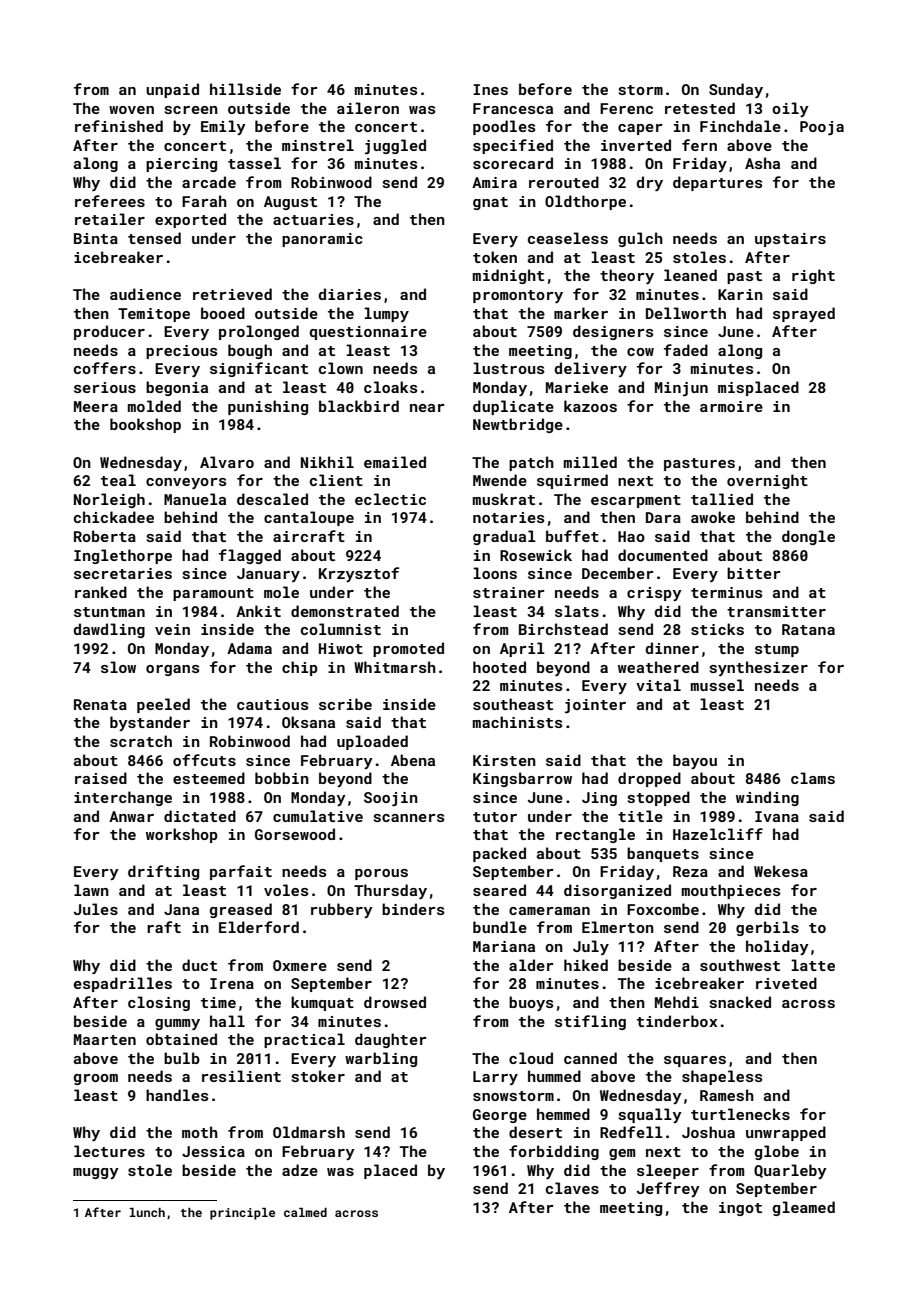 The width and height of the screenshot is (924, 1308). Describe the element at coordinates (109, 332) in the screenshot. I see `producer` at that location.
